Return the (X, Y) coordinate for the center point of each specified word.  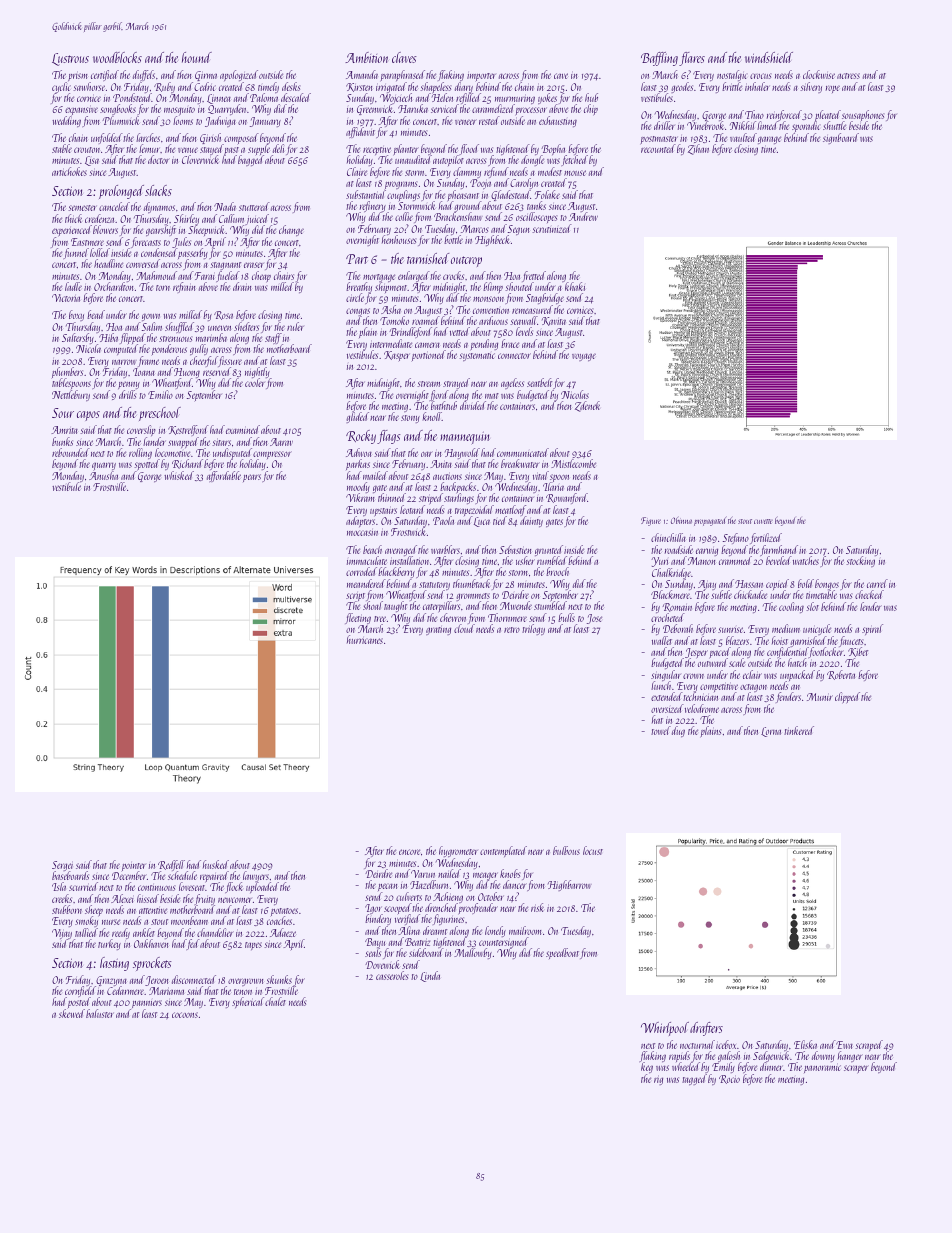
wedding (66, 121)
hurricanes (365, 639)
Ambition (366, 57)
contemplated (503, 851)
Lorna (771, 732)
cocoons (185, 1015)
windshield (769, 57)
